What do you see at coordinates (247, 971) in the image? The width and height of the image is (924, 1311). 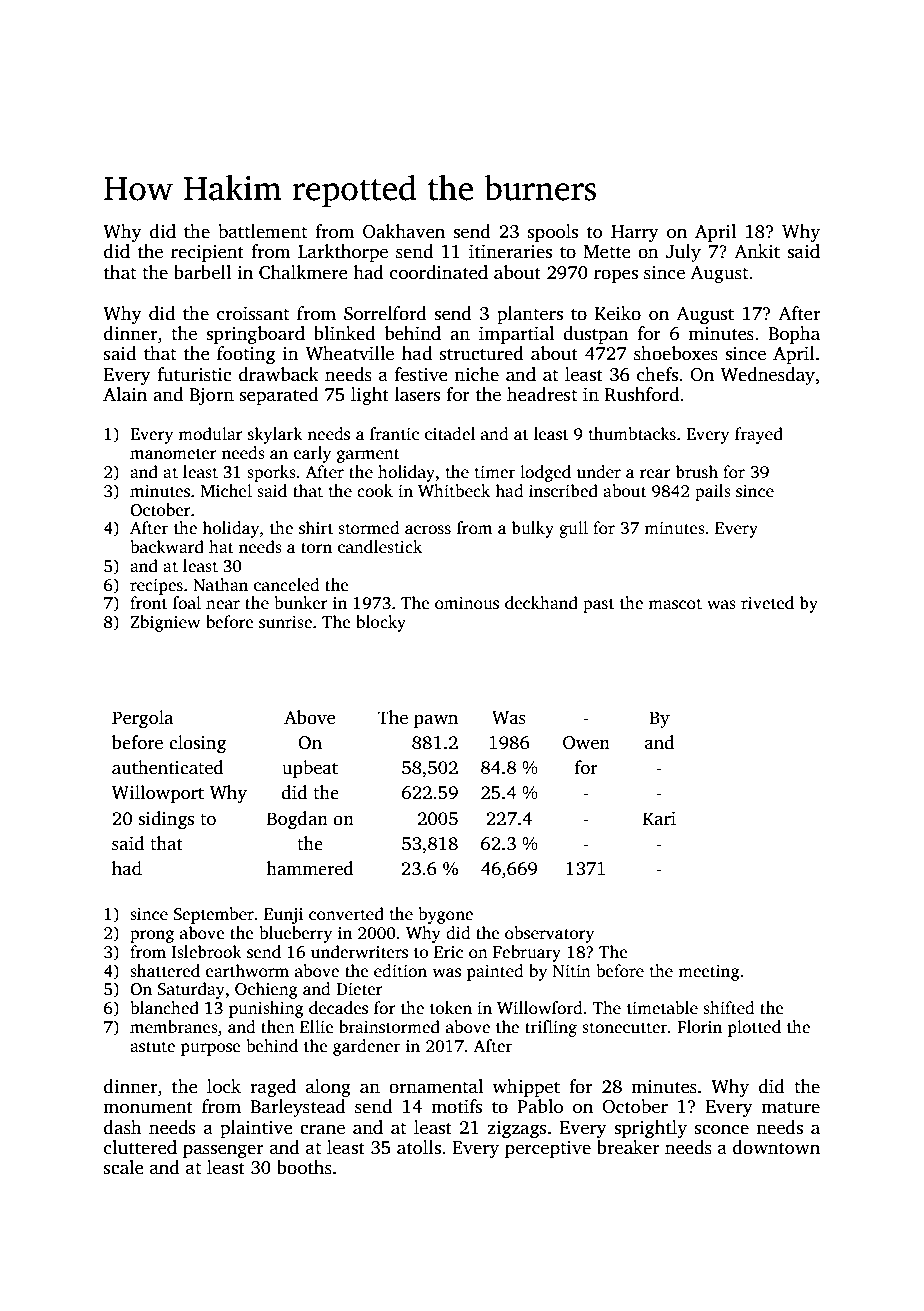 I see `earthworm` at bounding box center [247, 971].
